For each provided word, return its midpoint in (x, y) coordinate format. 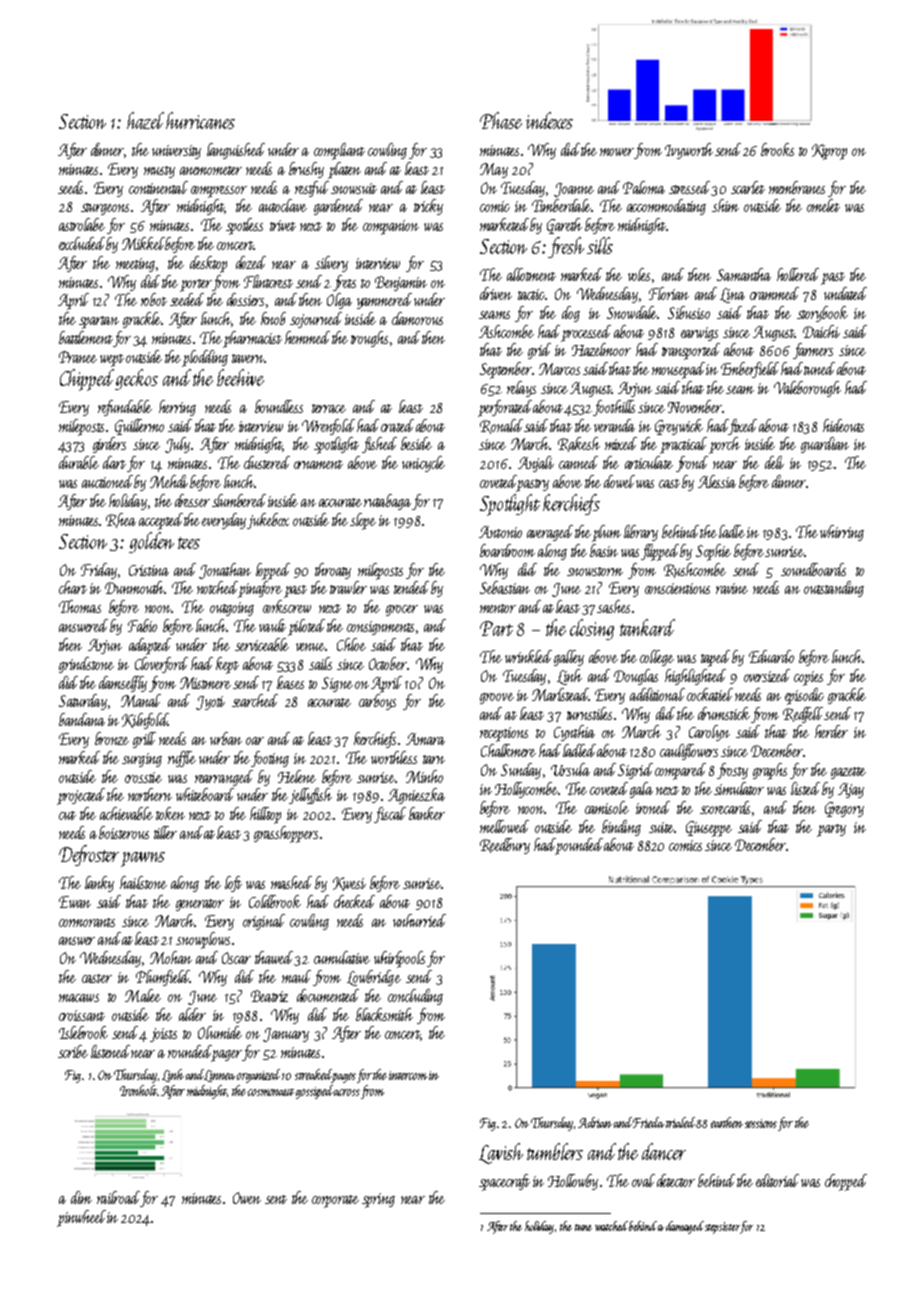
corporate (335, 1201)
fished (379, 445)
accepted (161, 521)
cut (67, 815)
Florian (669, 293)
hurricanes (200, 120)
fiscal (390, 815)
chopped (846, 1182)
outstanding (834, 589)
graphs (770, 771)
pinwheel (81, 1218)
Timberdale (561, 205)
